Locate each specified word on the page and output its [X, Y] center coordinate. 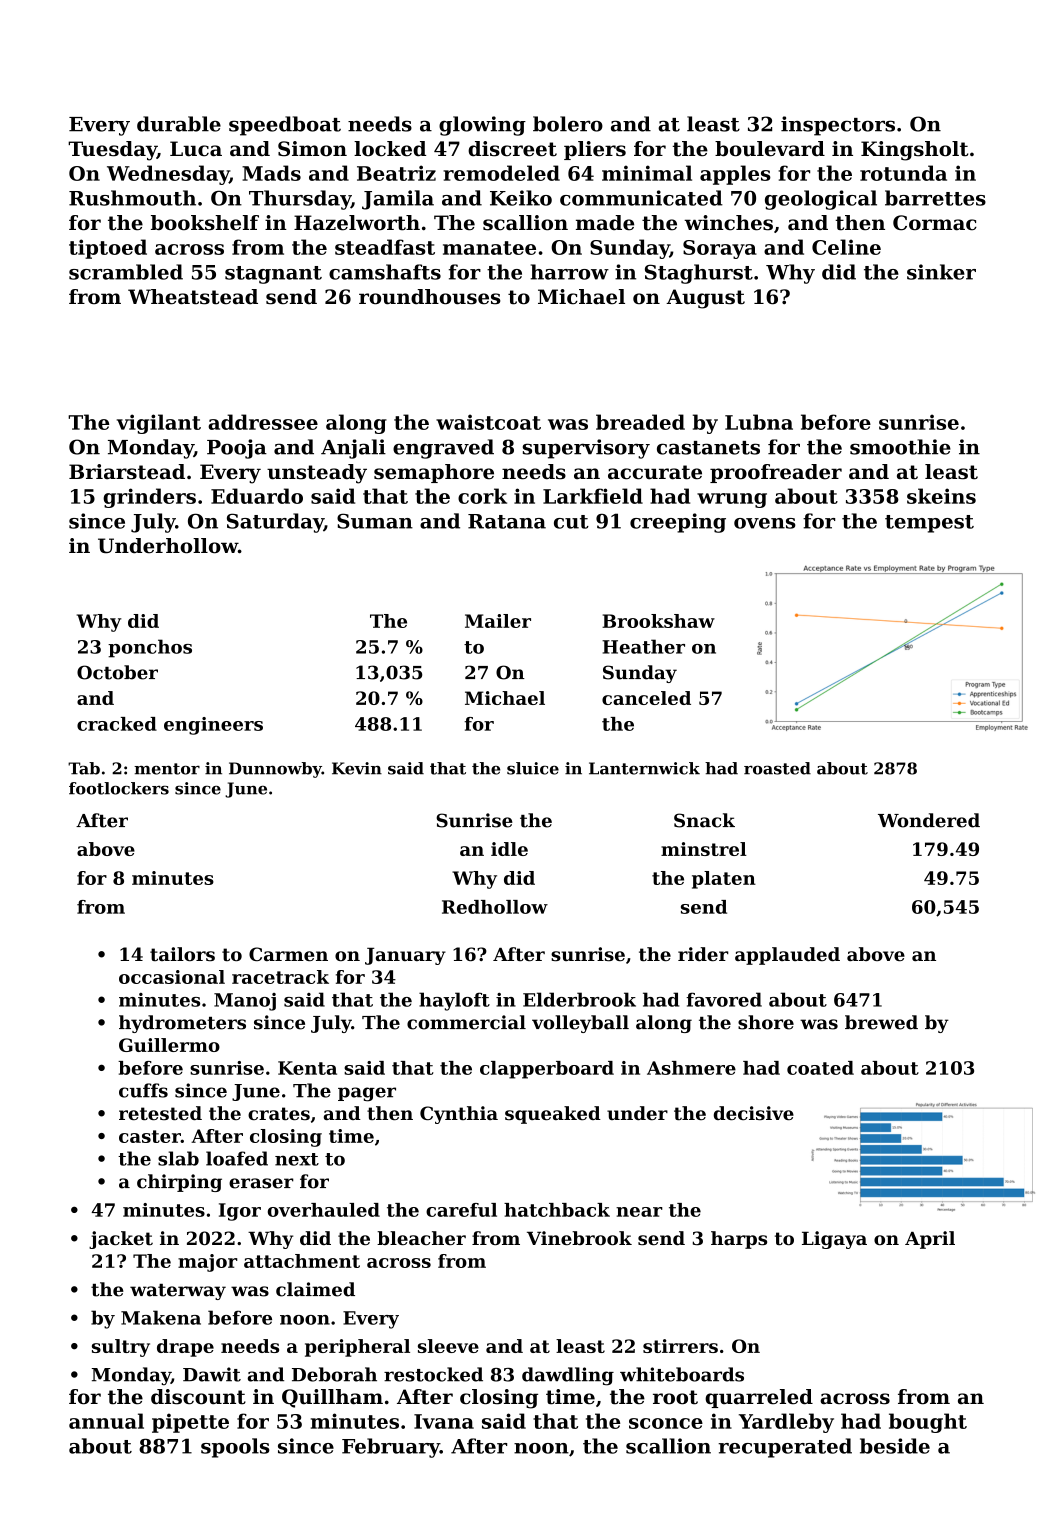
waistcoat [488, 422]
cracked [117, 724]
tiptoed [108, 249]
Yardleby [786, 1423]
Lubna [759, 422]
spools [235, 1448]
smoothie [900, 447]
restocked [433, 1374]
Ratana [507, 521]
